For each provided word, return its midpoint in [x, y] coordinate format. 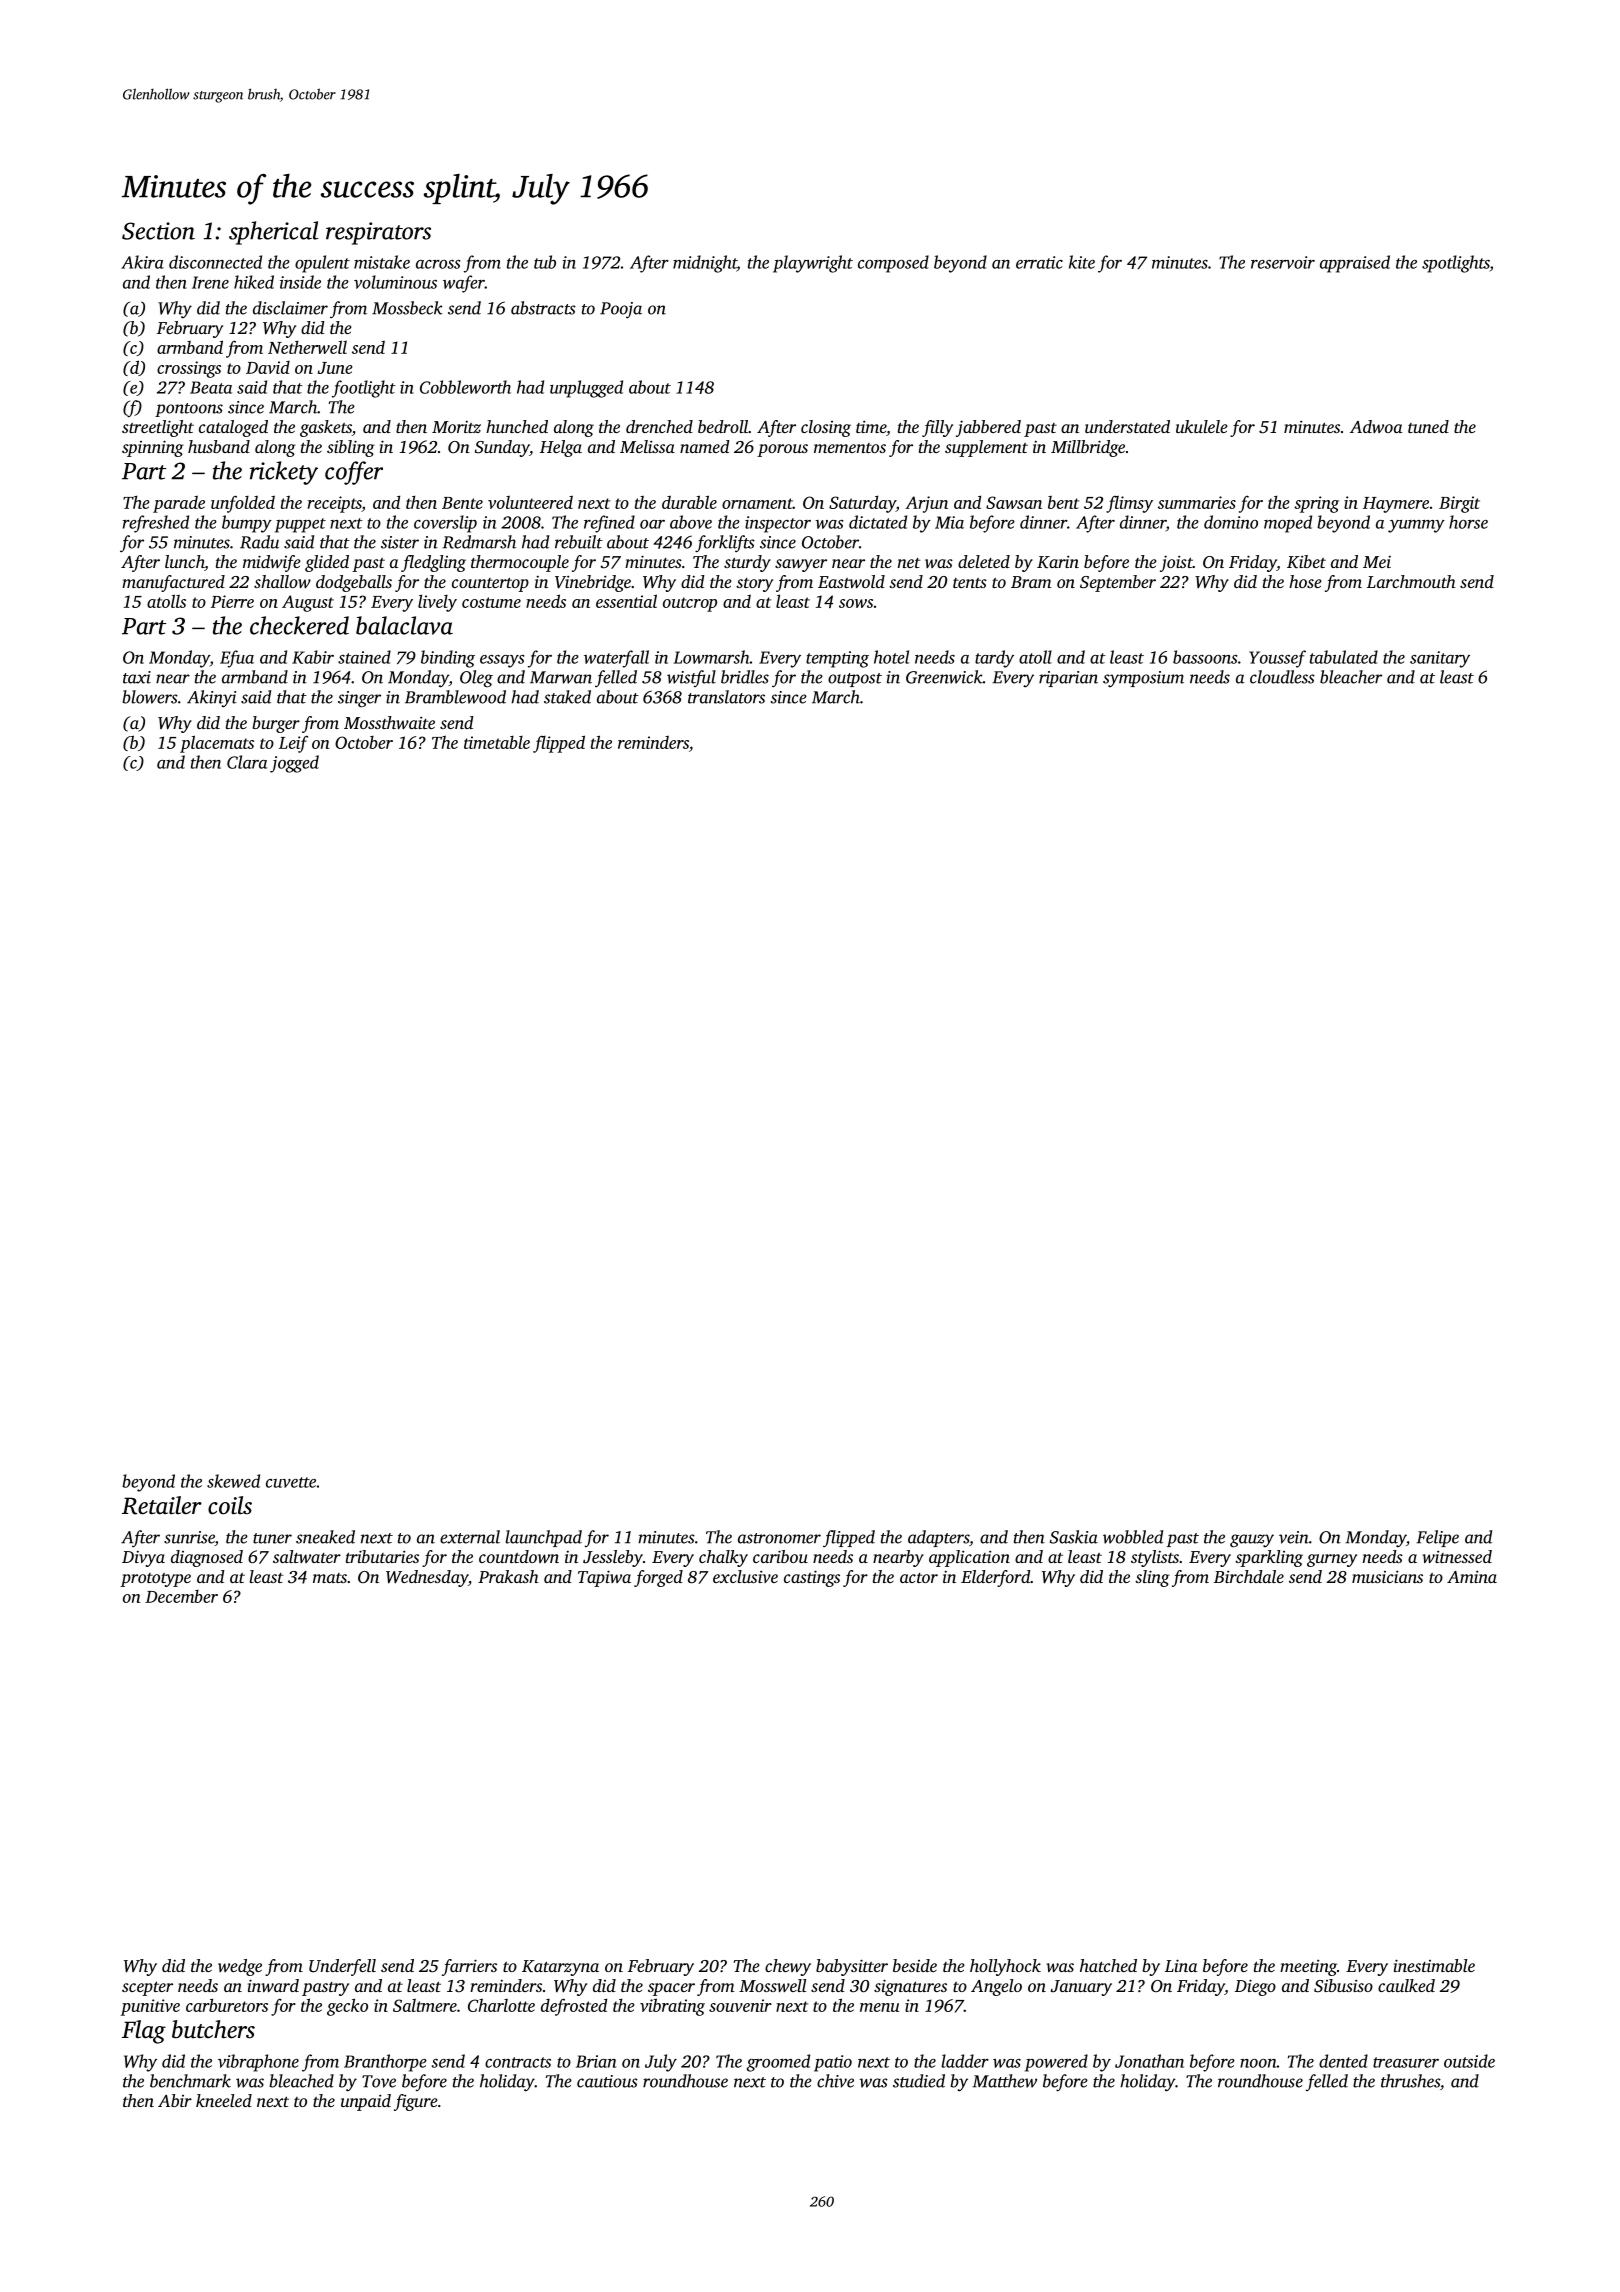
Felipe [1437, 1538]
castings [812, 1578]
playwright [813, 264]
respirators [378, 233]
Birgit [1459, 504]
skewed [233, 1481]
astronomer [779, 1538]
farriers [469, 1967]
